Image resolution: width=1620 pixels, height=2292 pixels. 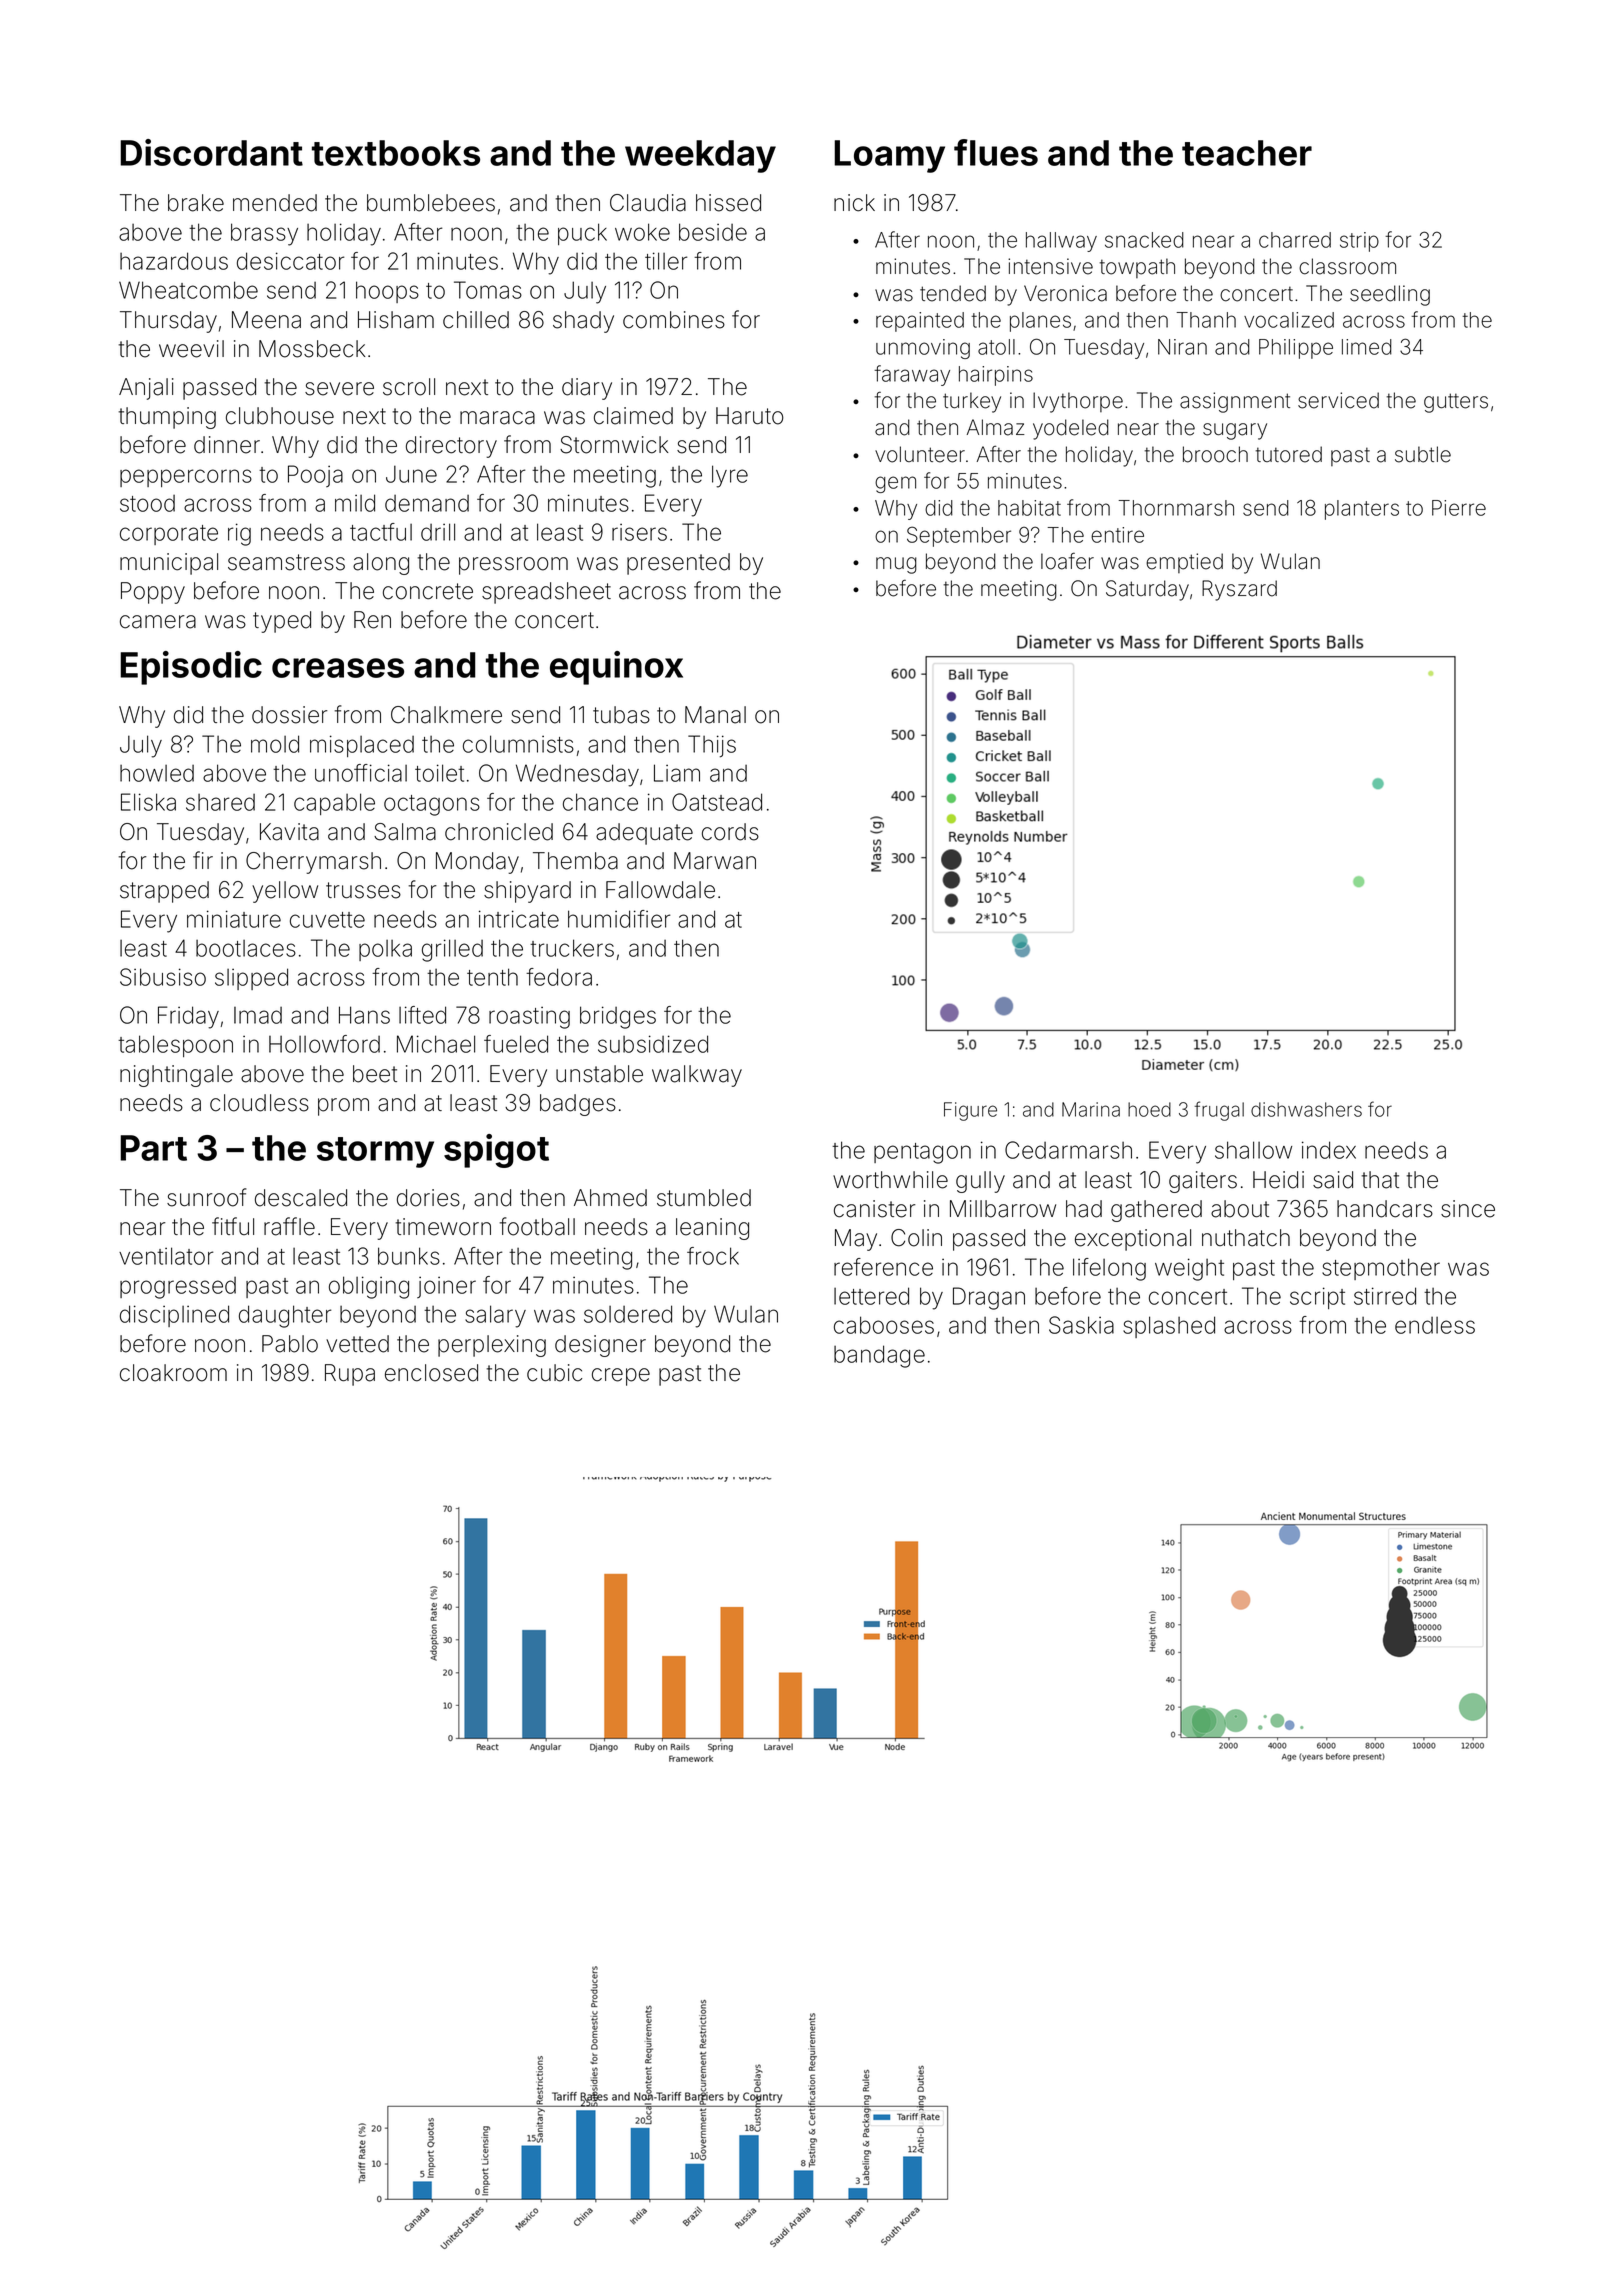 I want to click on risers, so click(x=639, y=532).
